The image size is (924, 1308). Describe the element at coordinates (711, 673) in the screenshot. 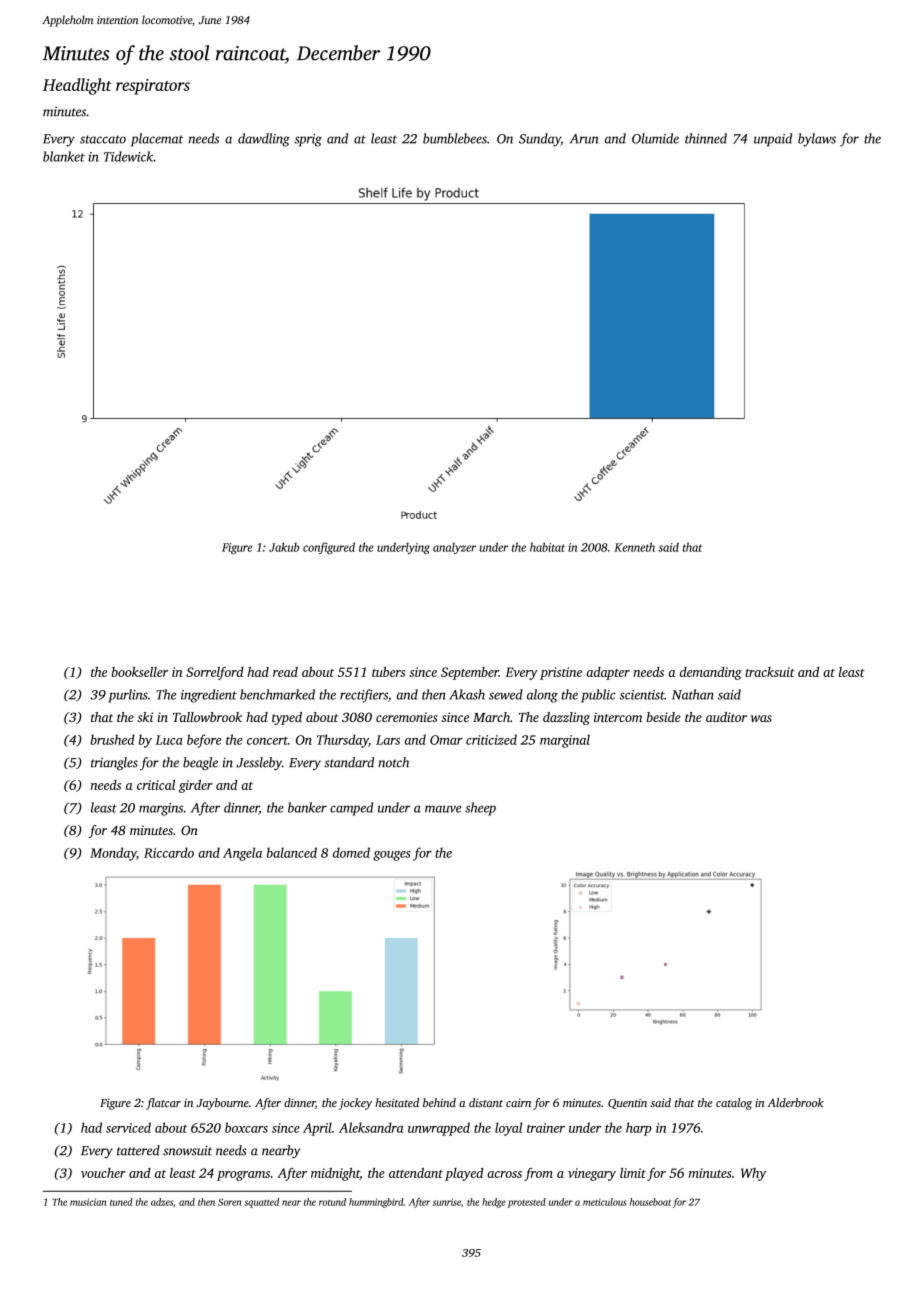

I see `demanding` at that location.
